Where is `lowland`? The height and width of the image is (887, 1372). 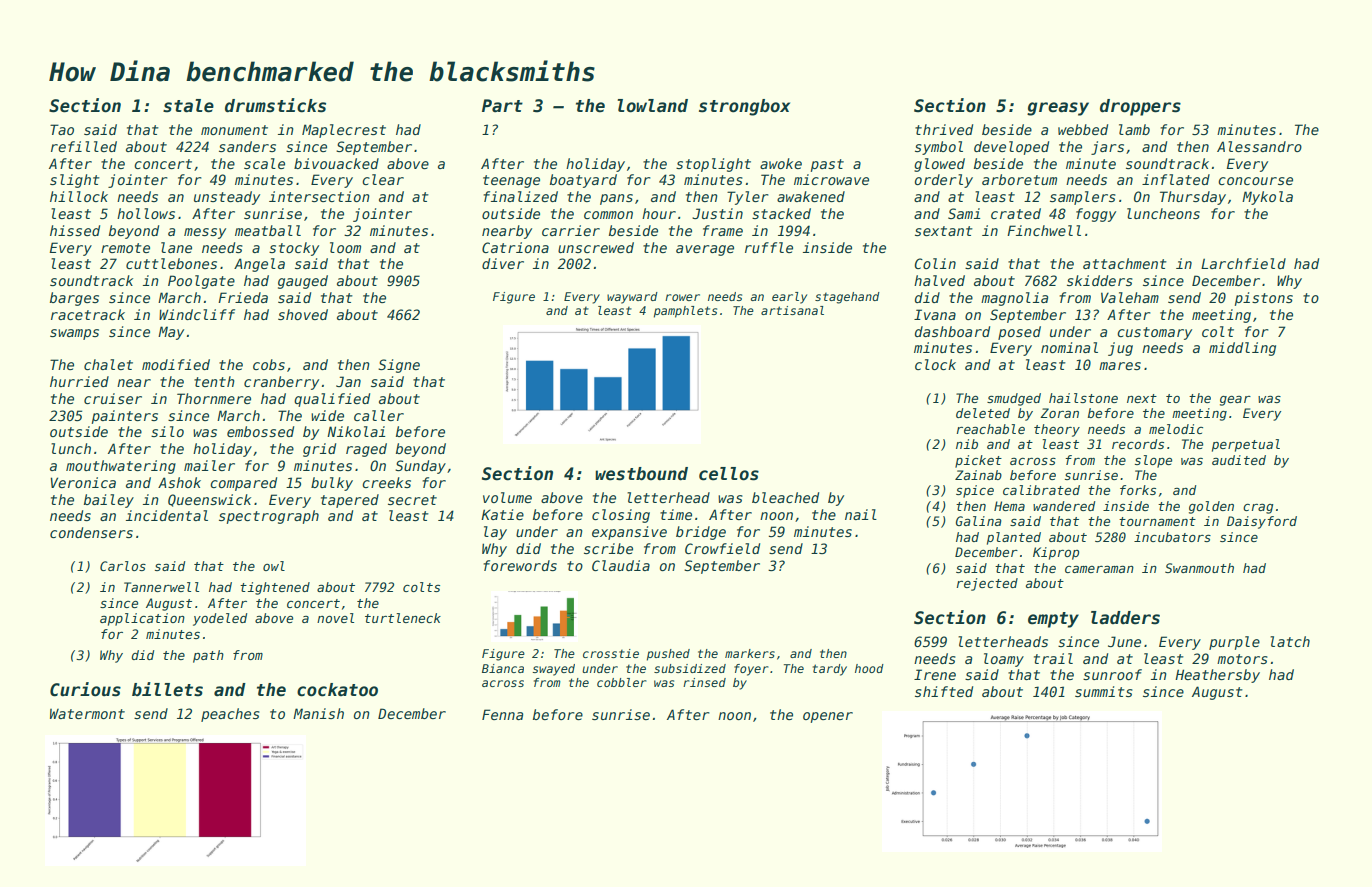
lowland is located at coordinates (653, 106).
